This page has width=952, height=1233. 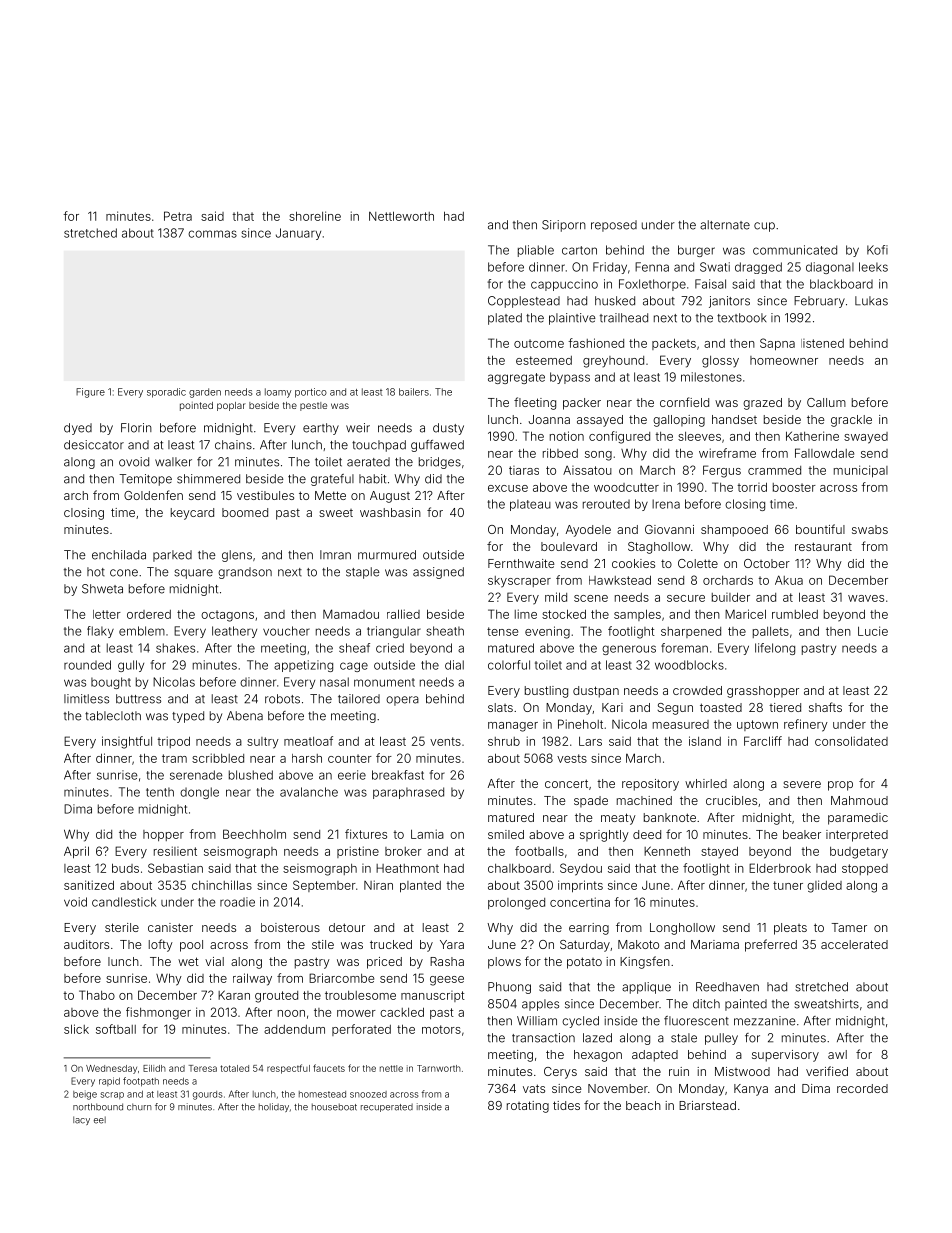 What do you see at coordinates (524, 302) in the page?
I see `Copplestead` at bounding box center [524, 302].
